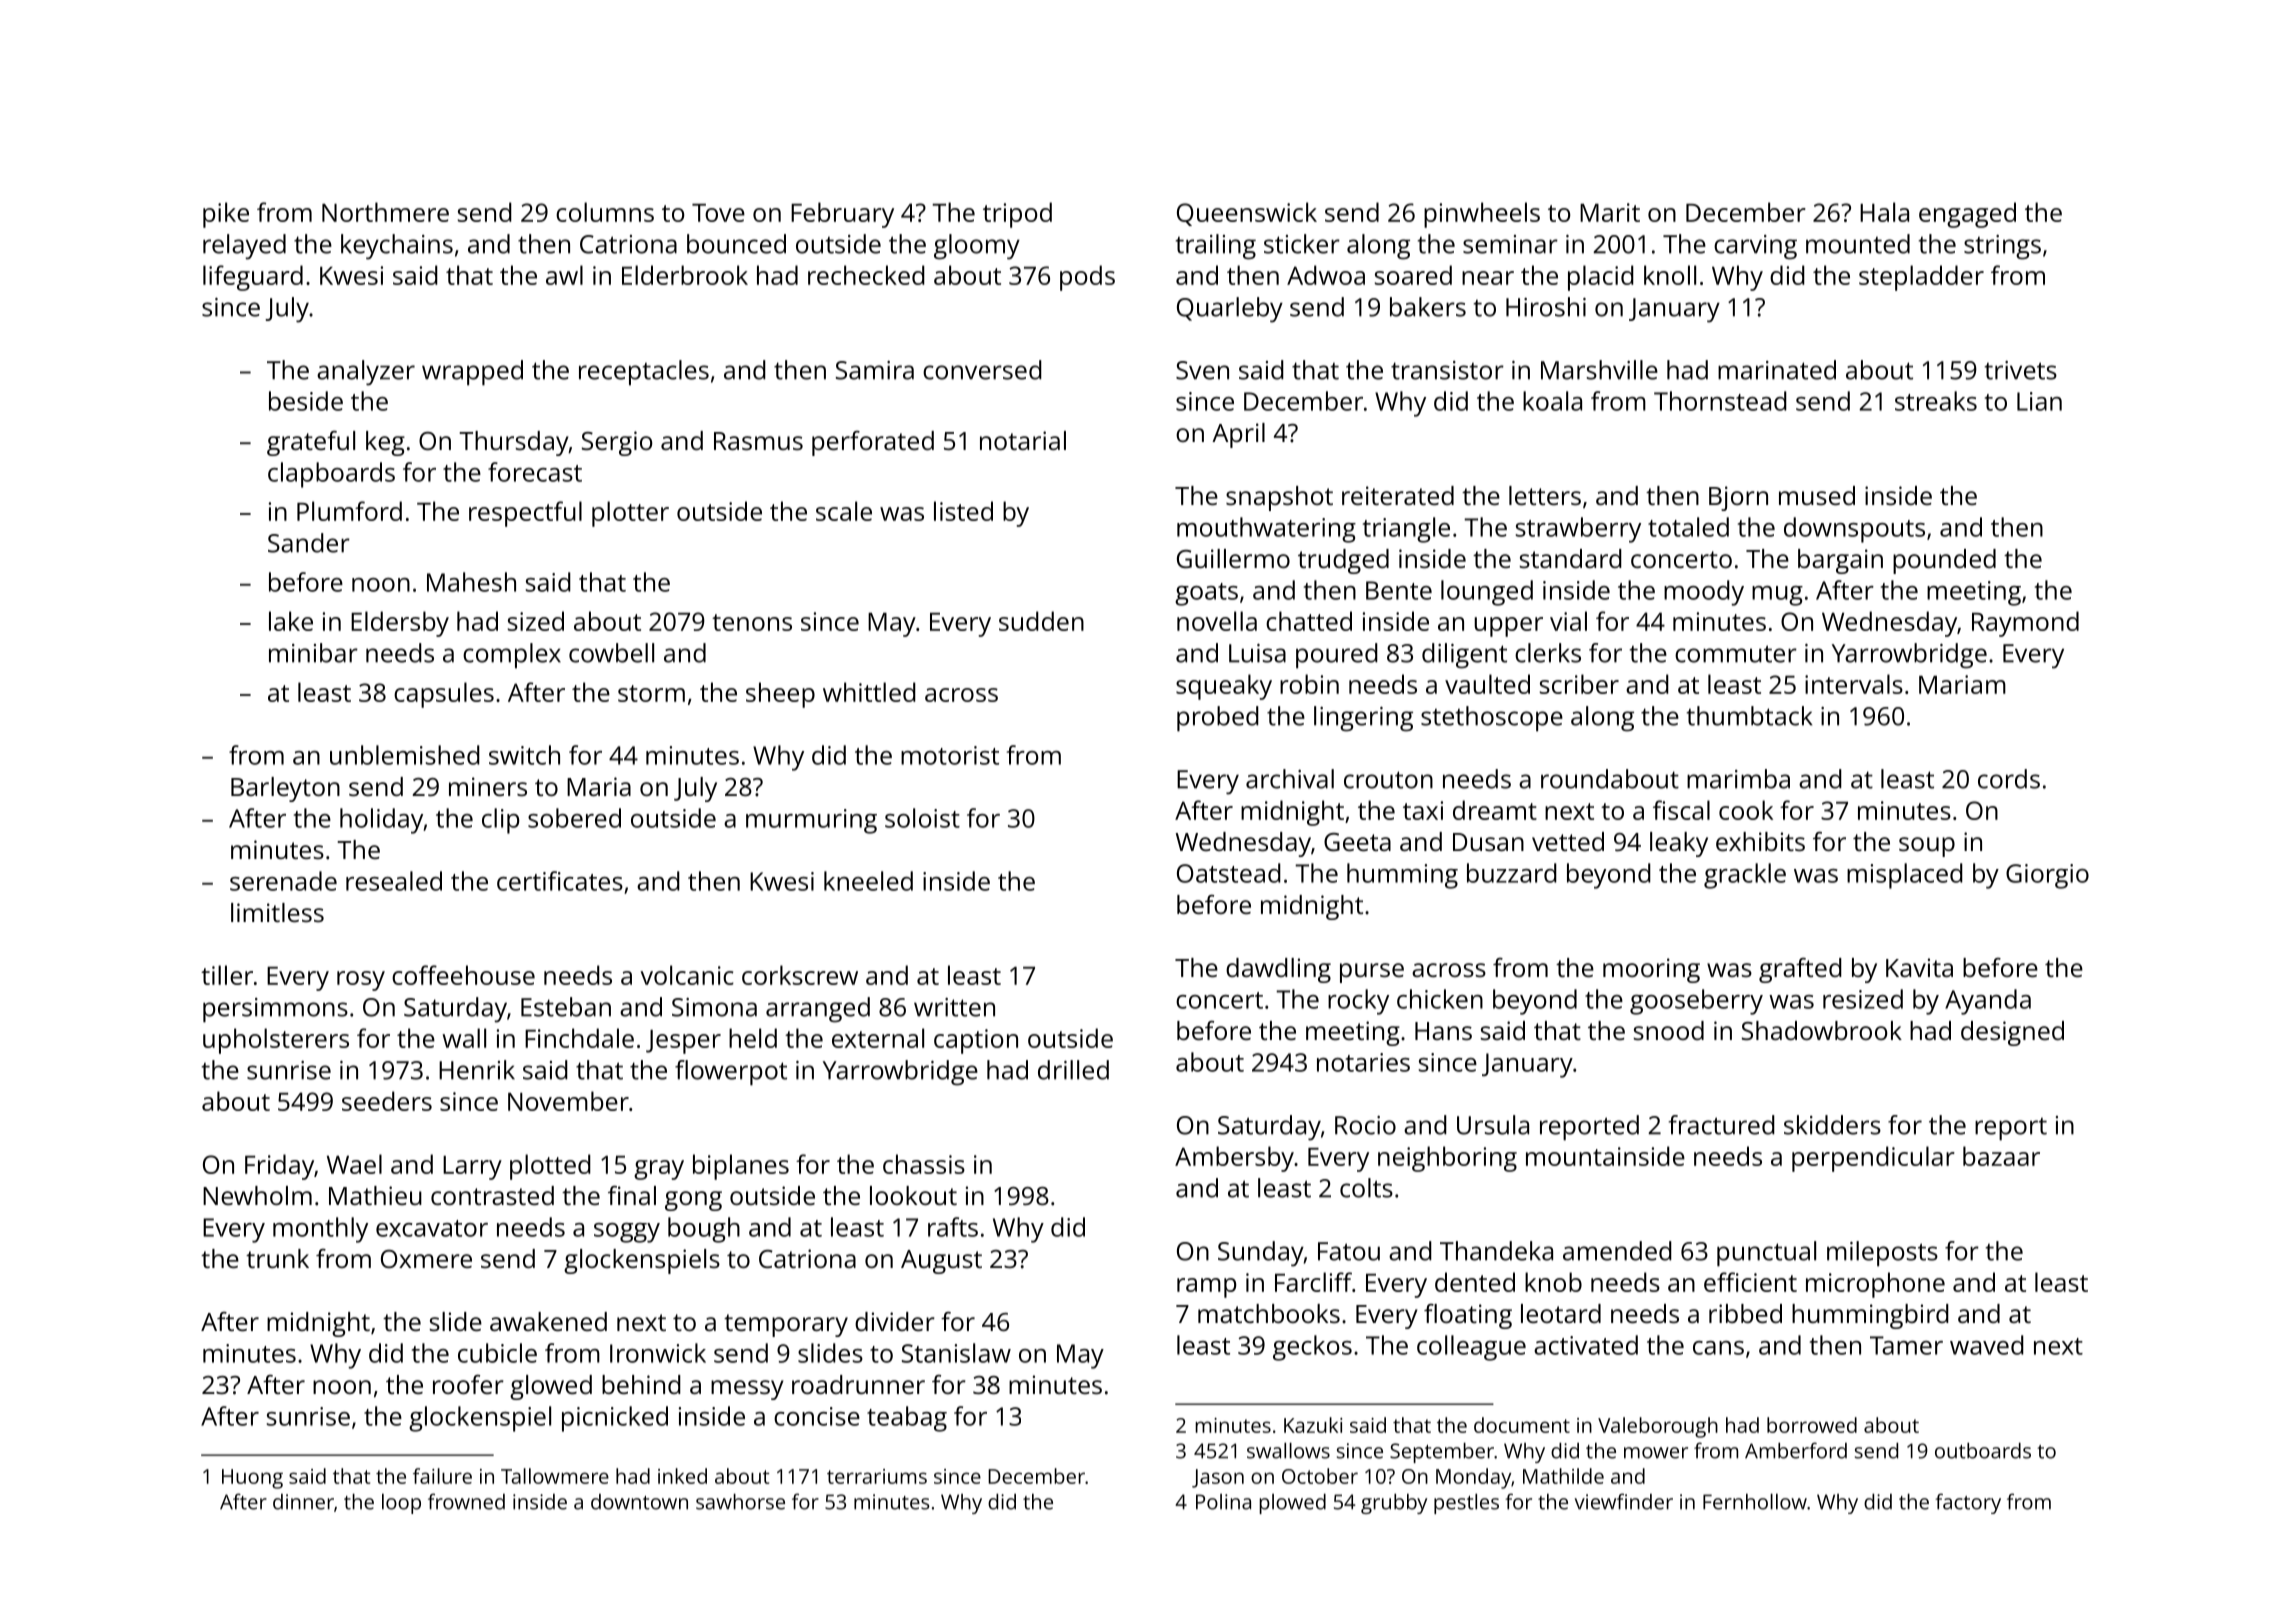 This screenshot has width=2292, height=1620. What do you see at coordinates (1349, 1251) in the screenshot?
I see `Fatou` at bounding box center [1349, 1251].
